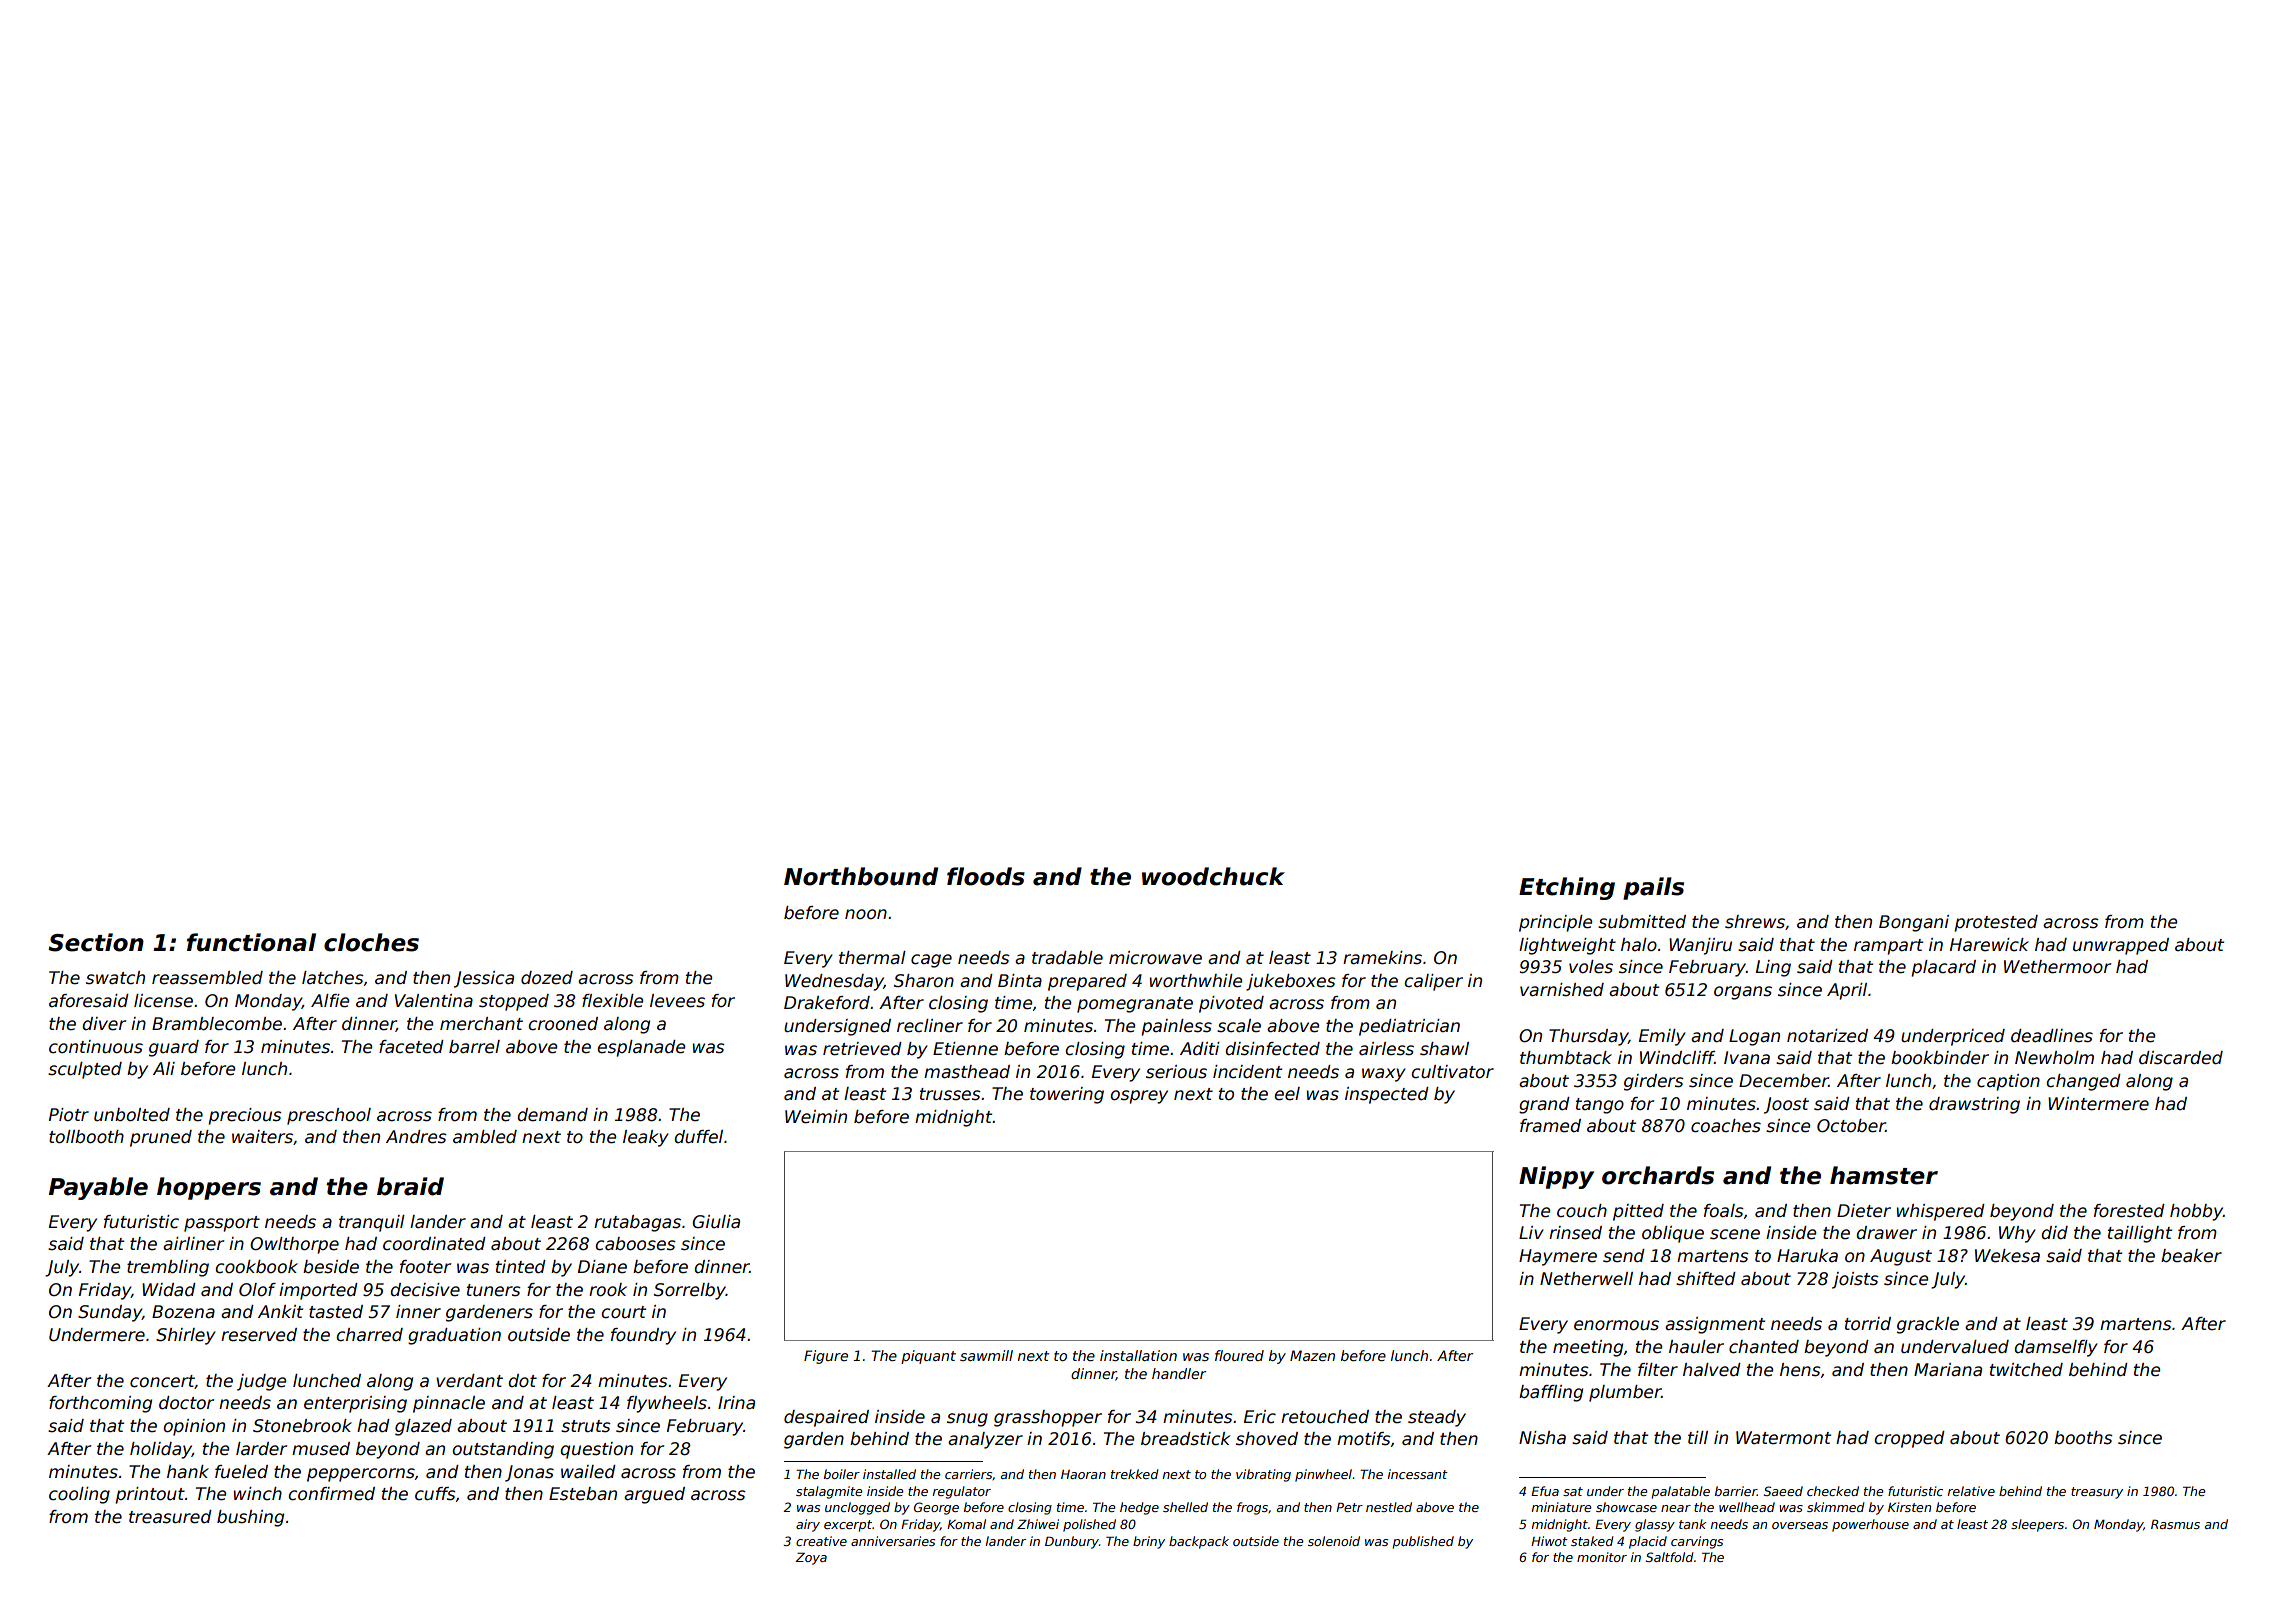 The width and height of the document is (2277, 1610). What do you see at coordinates (369, 1335) in the document?
I see `charred` at bounding box center [369, 1335].
